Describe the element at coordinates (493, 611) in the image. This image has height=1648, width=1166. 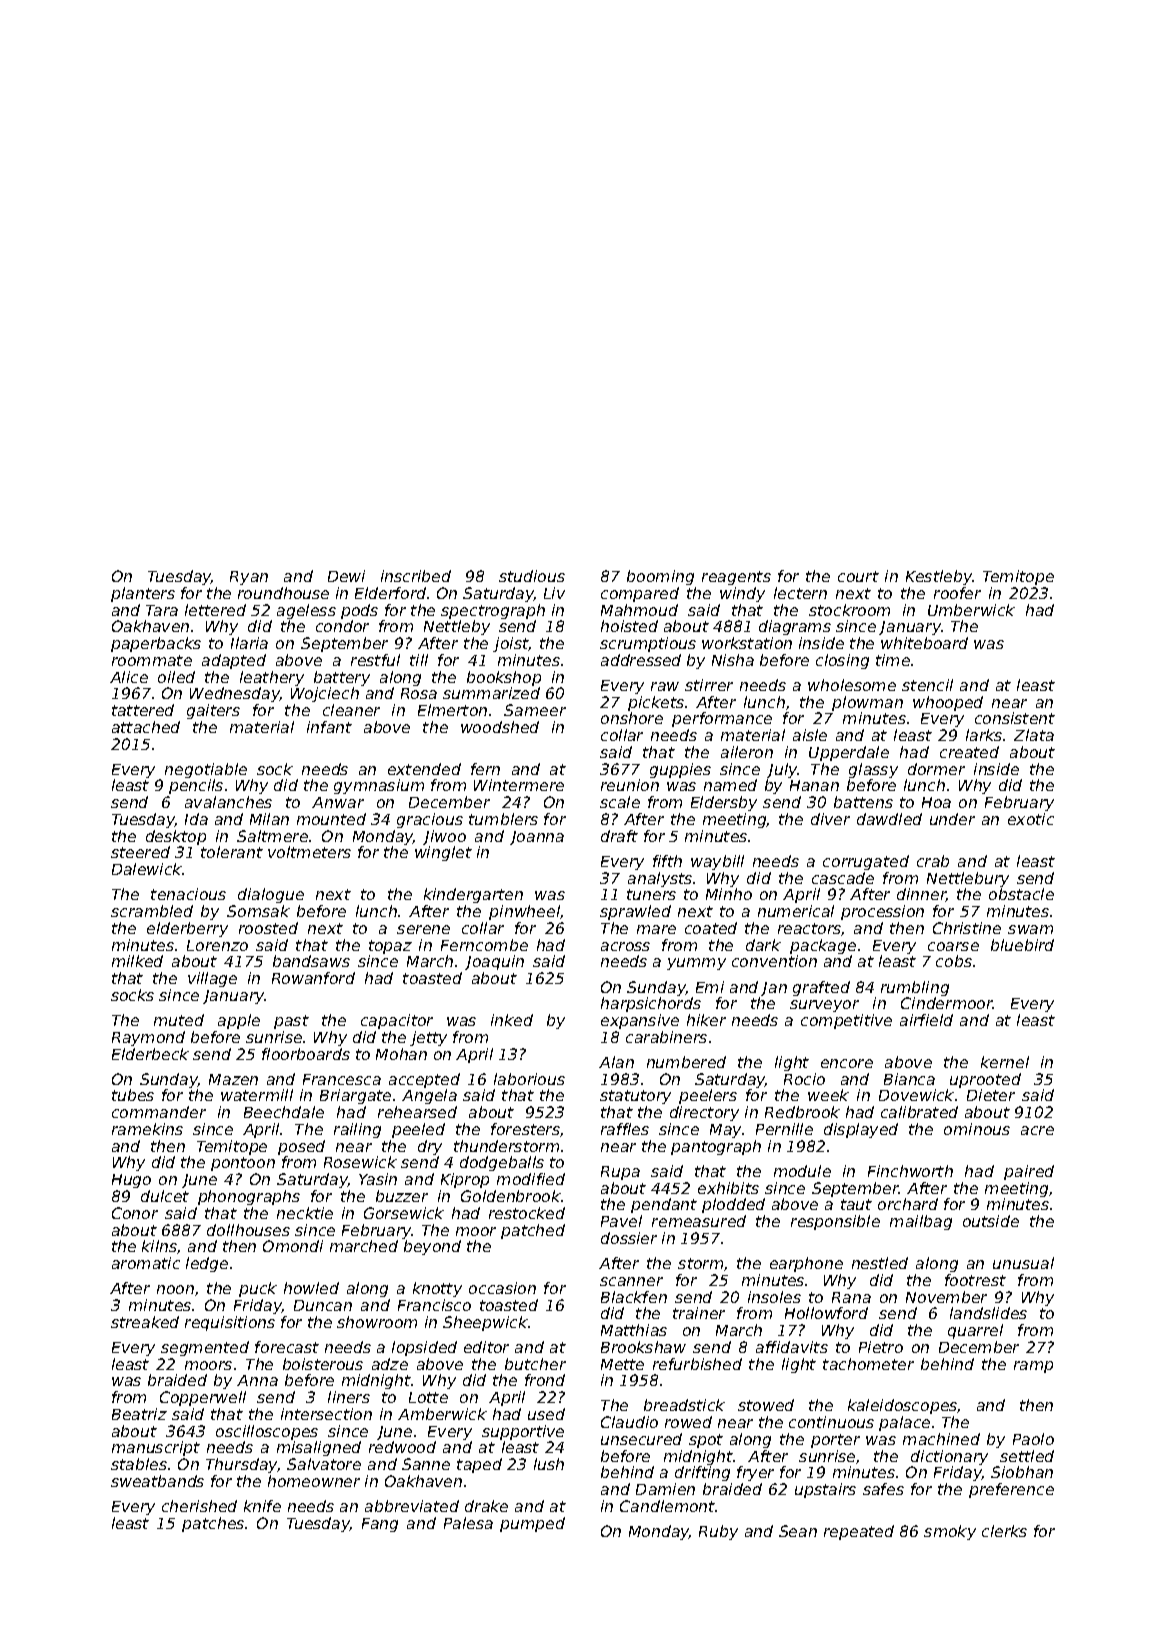
I see `spectrograph` at that location.
